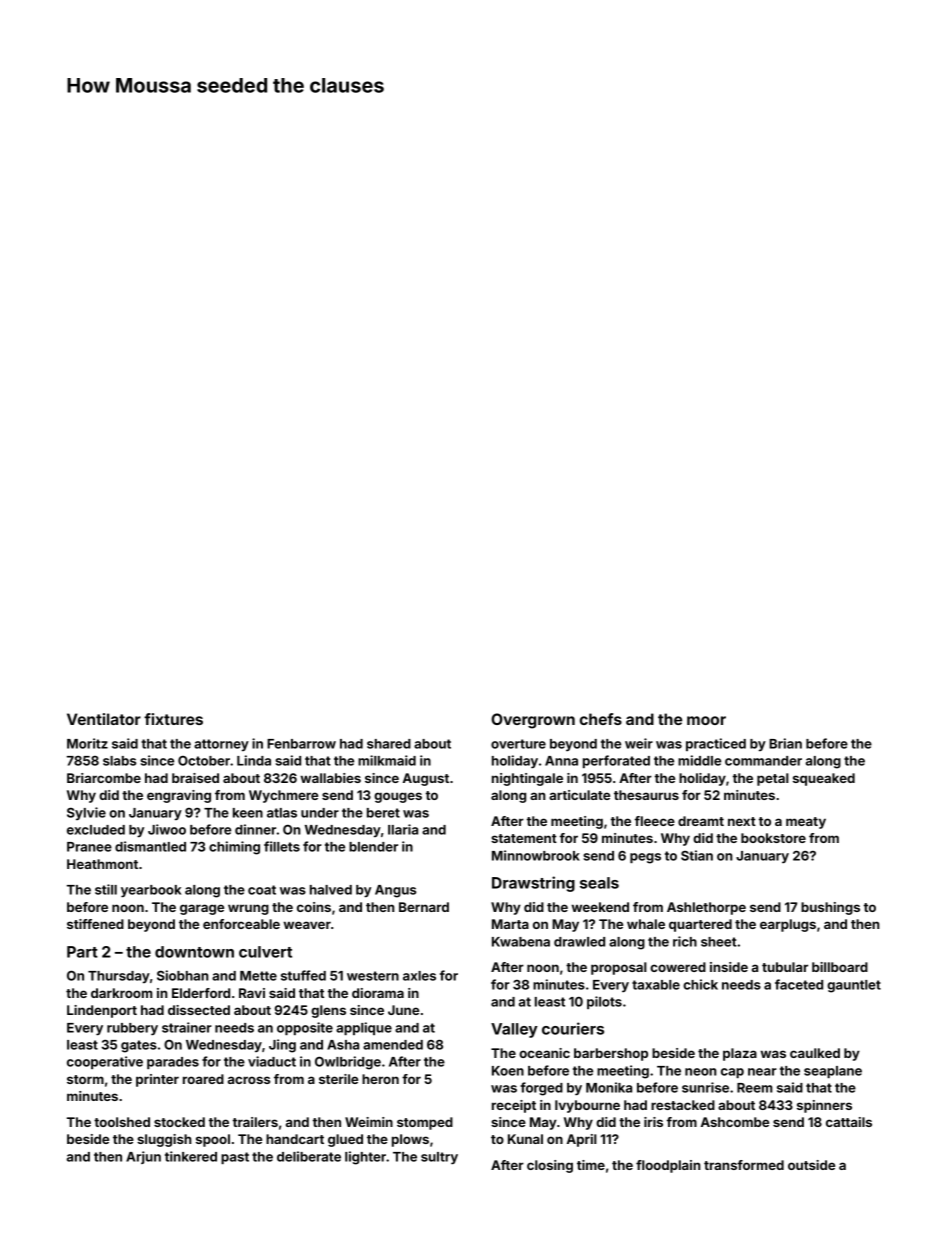 This image has width=952, height=1233. What do you see at coordinates (87, 743) in the image?
I see `Moritz` at bounding box center [87, 743].
